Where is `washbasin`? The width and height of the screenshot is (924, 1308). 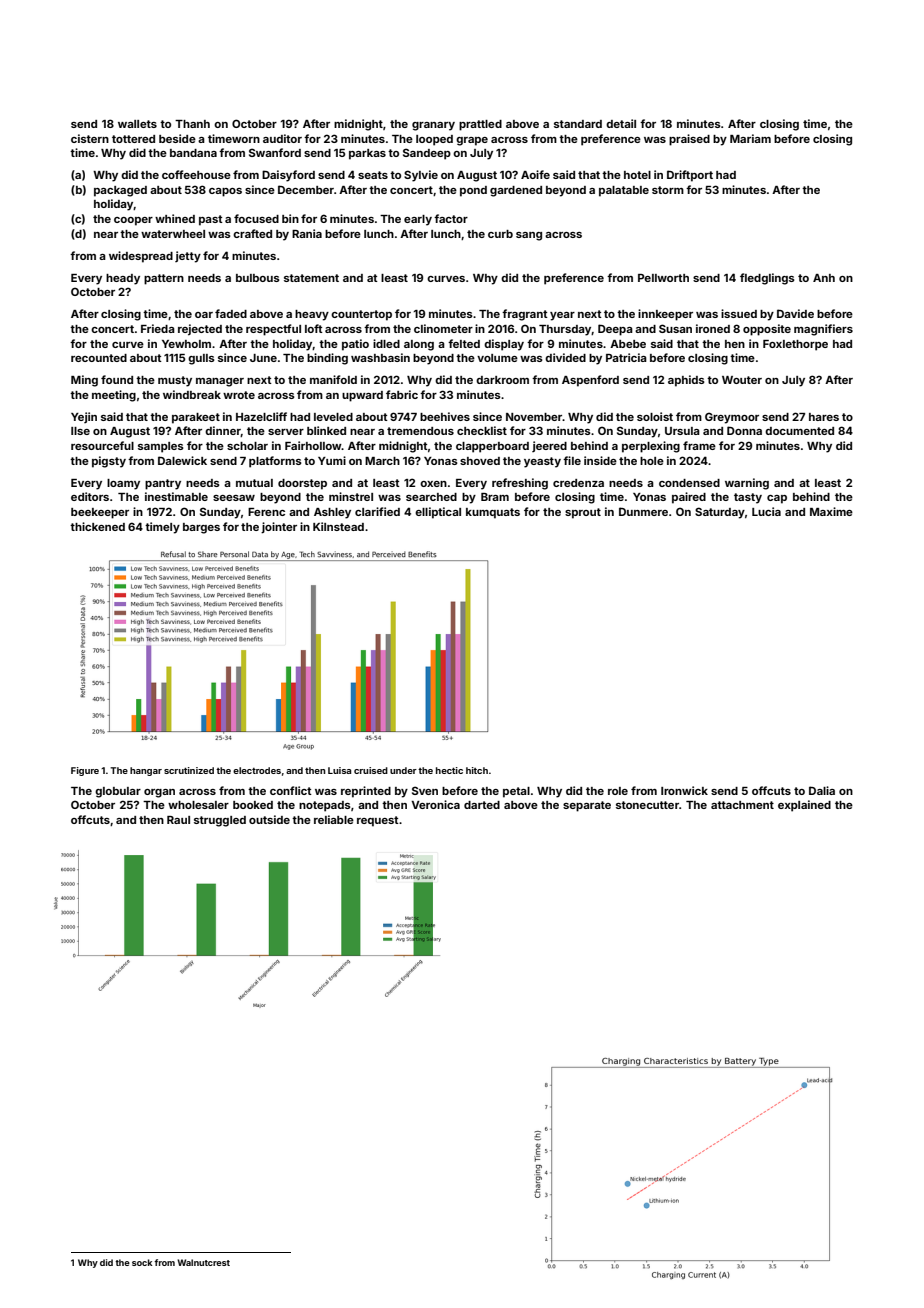
washbasin is located at coordinates (380, 357).
